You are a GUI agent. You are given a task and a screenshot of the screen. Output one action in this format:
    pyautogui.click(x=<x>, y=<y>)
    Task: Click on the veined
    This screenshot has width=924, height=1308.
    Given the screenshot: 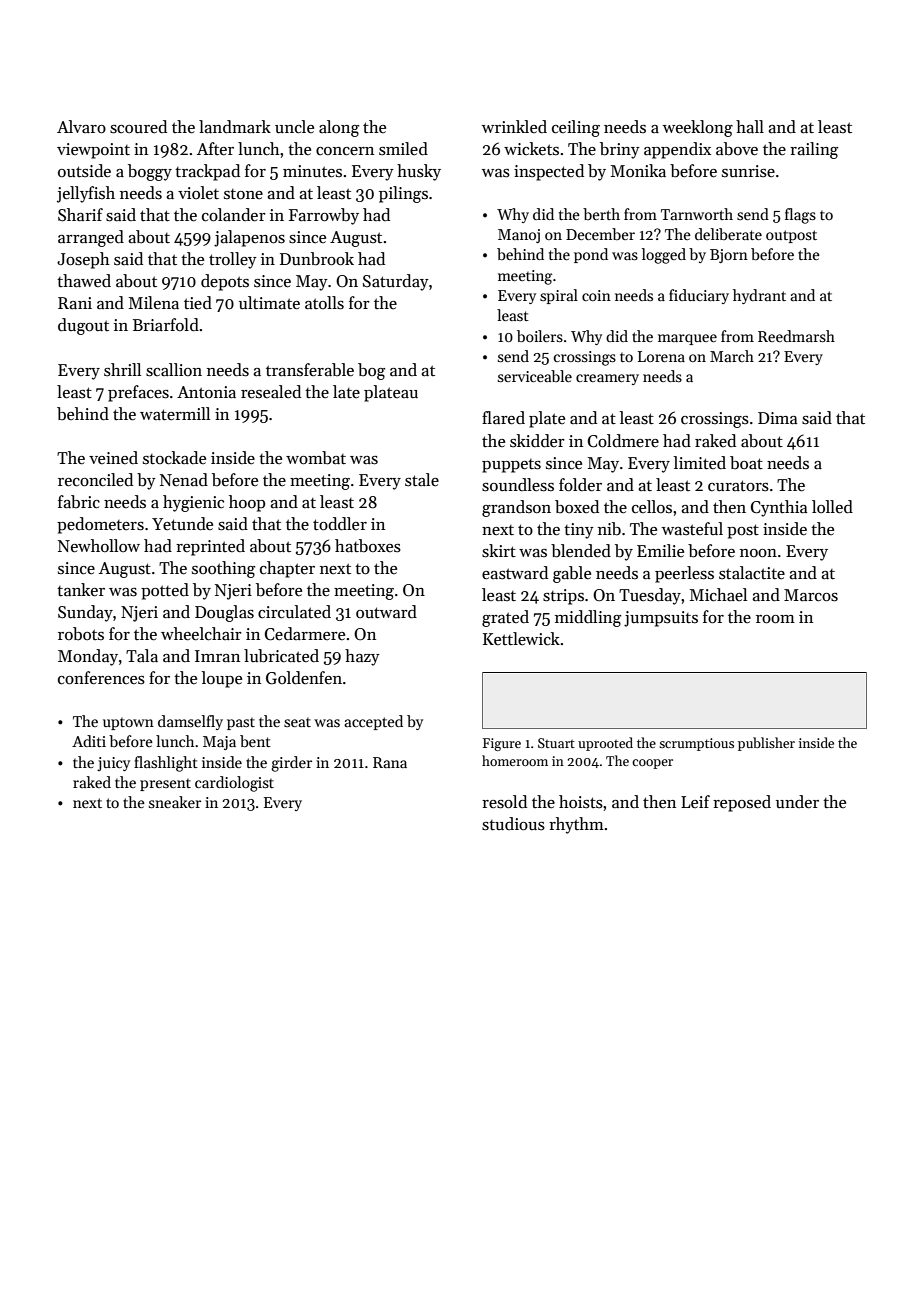 What is the action you would take?
    pyautogui.click(x=113, y=457)
